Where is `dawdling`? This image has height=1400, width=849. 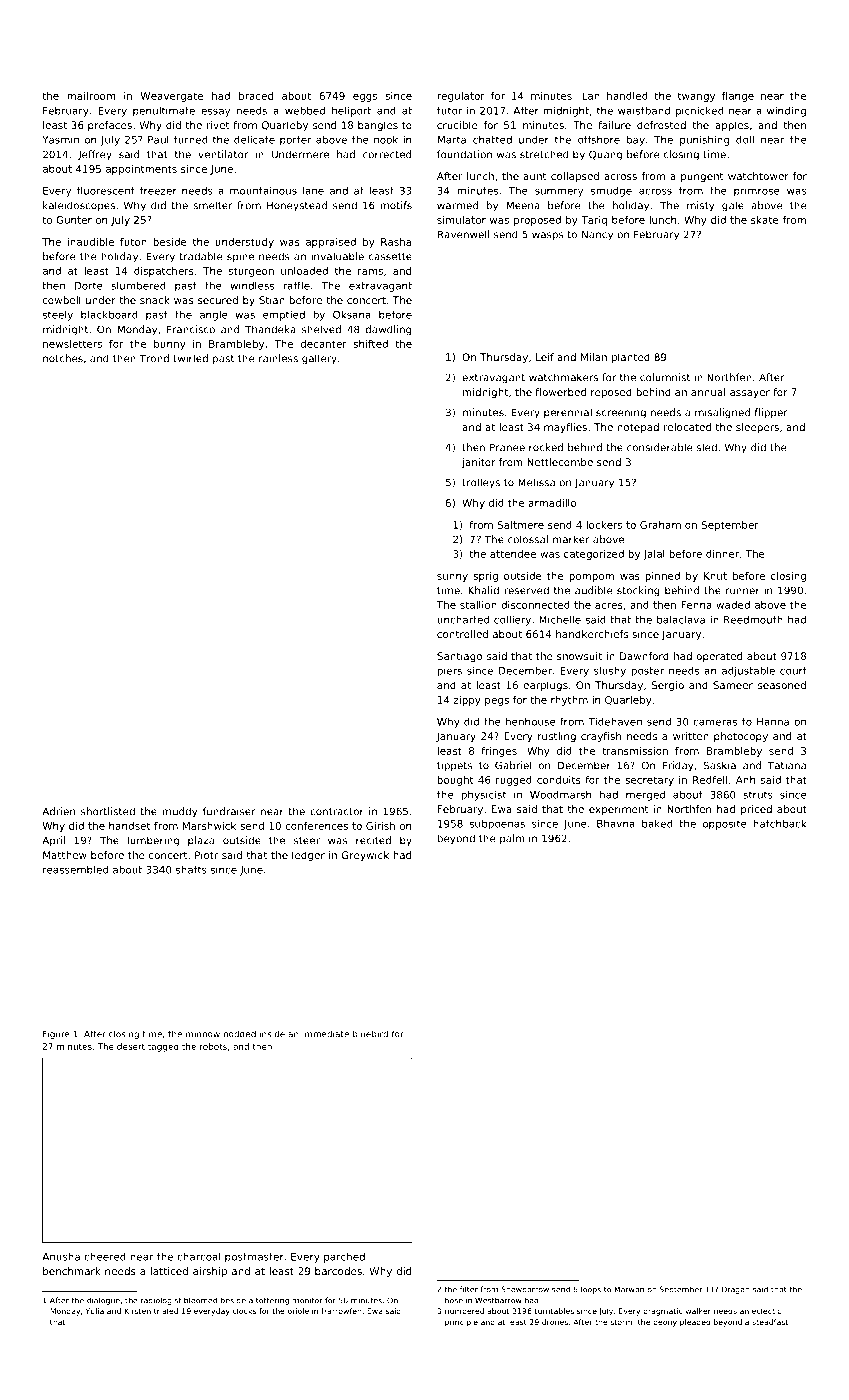 dawdling is located at coordinates (388, 330).
